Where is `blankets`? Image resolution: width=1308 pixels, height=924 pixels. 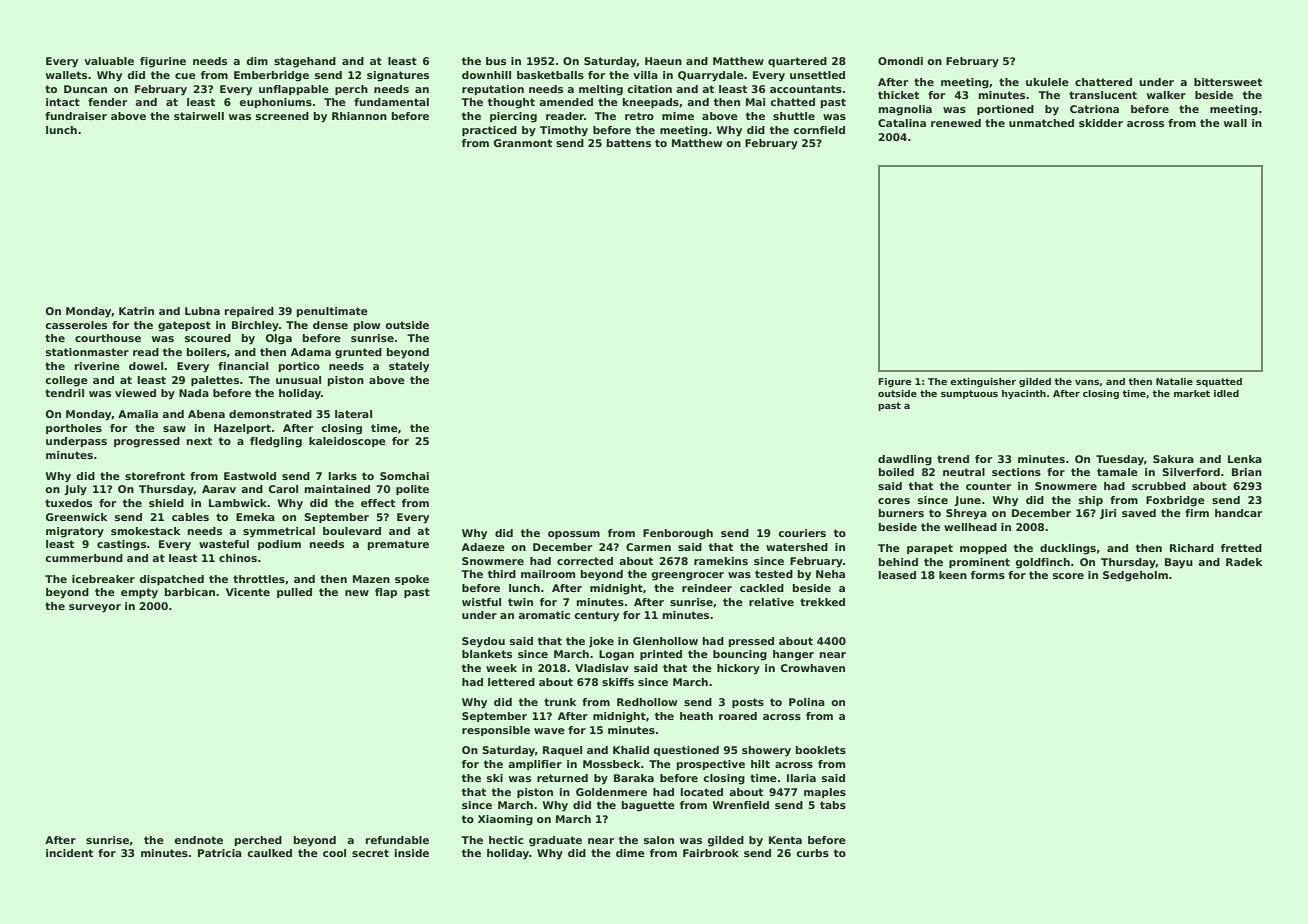
blankets is located at coordinates (487, 654).
